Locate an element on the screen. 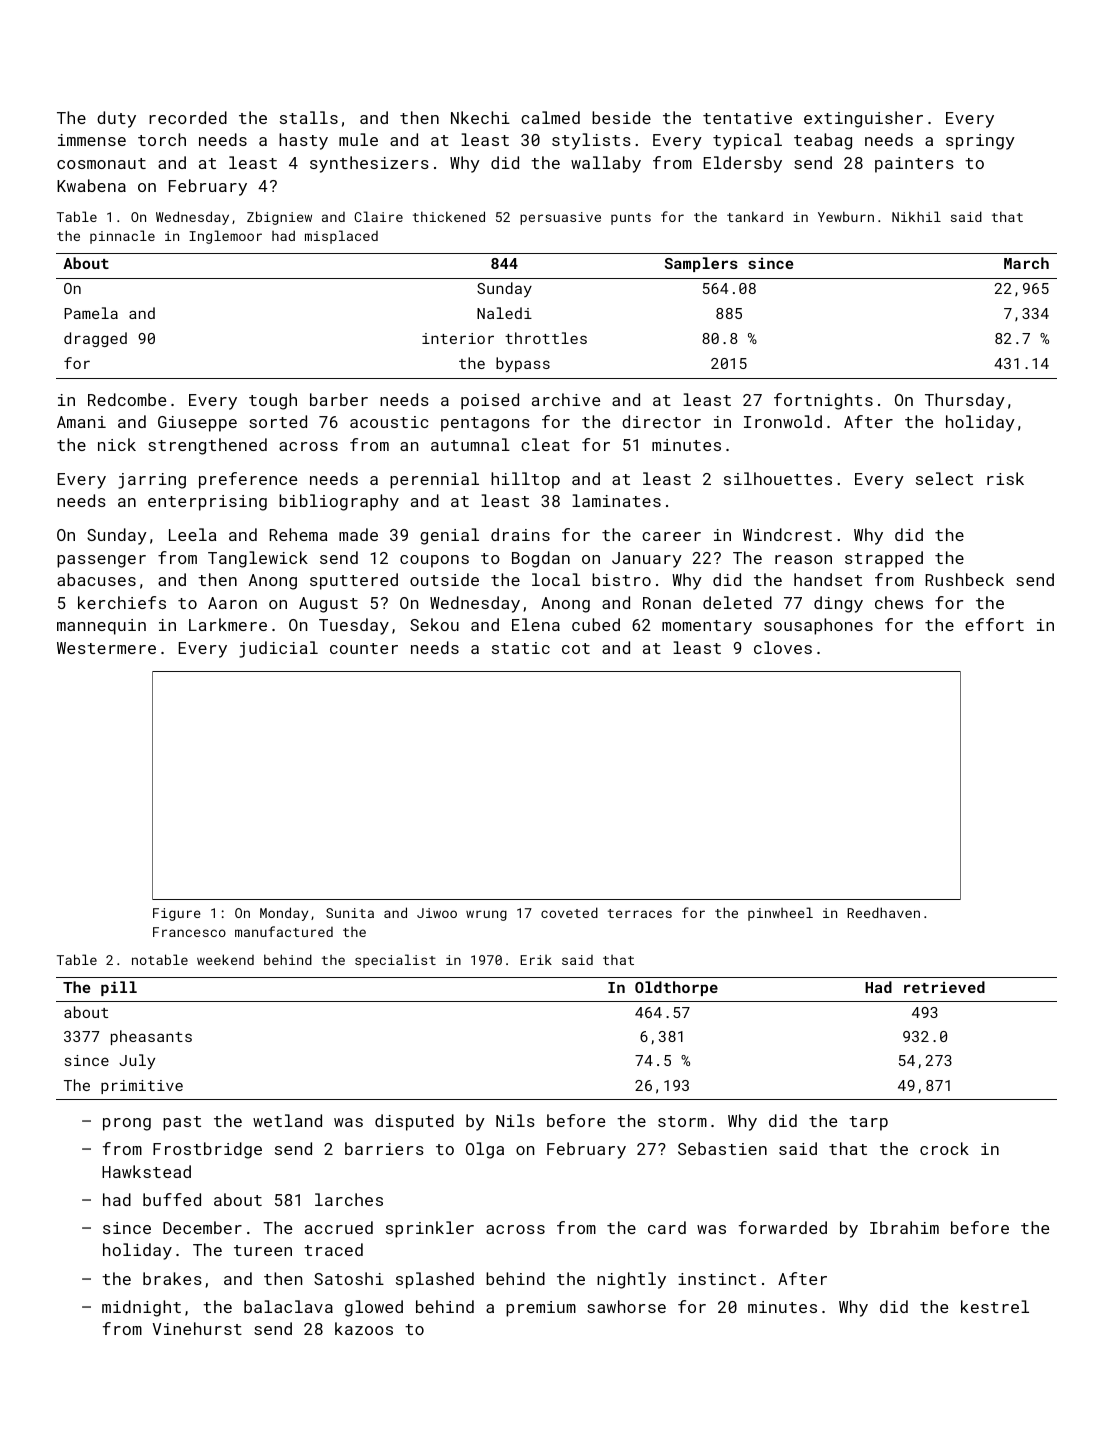 This screenshot has height=1440, width=1113. Bogdan is located at coordinates (541, 559).
